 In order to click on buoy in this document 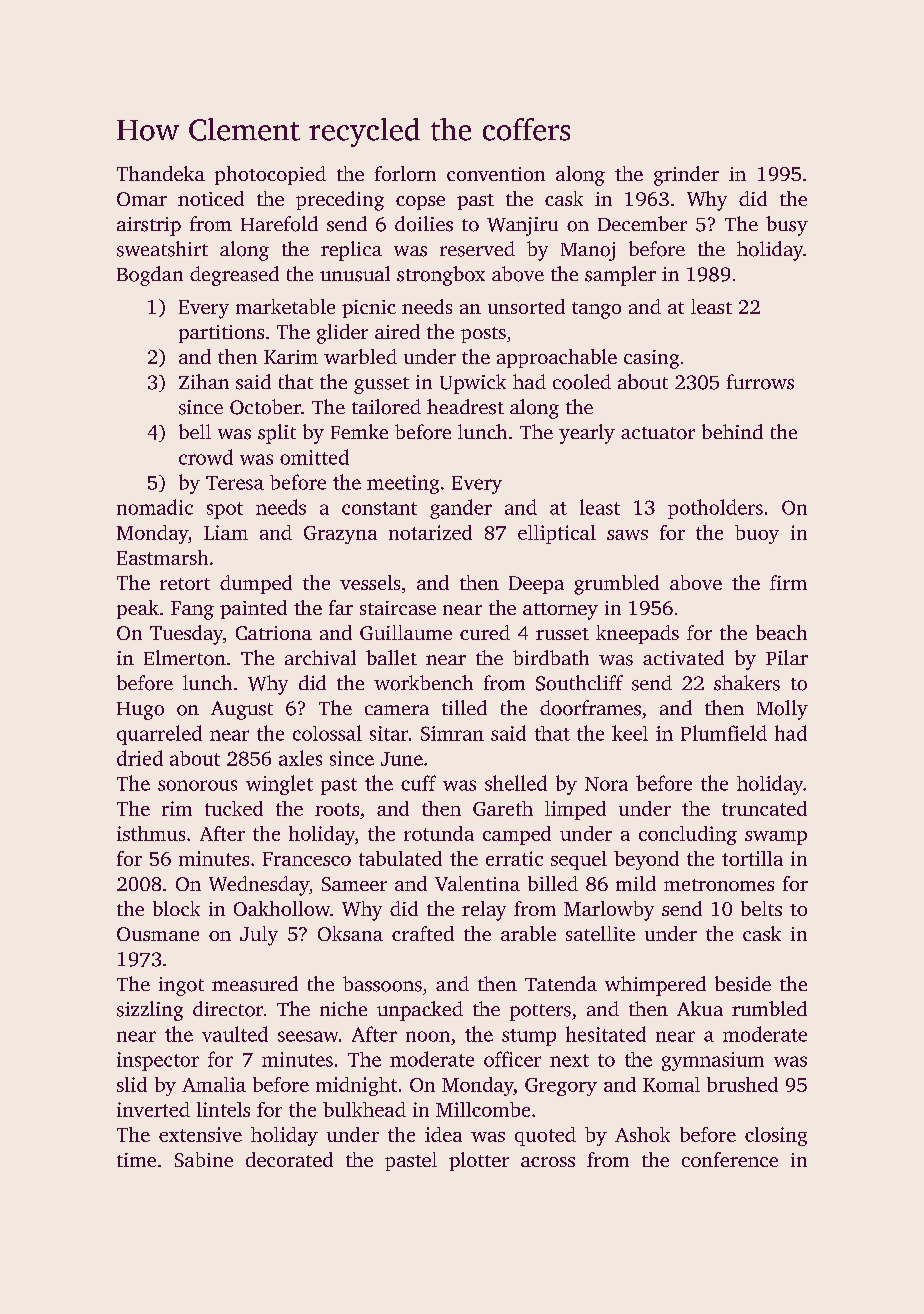, I will do `click(757, 534)`.
